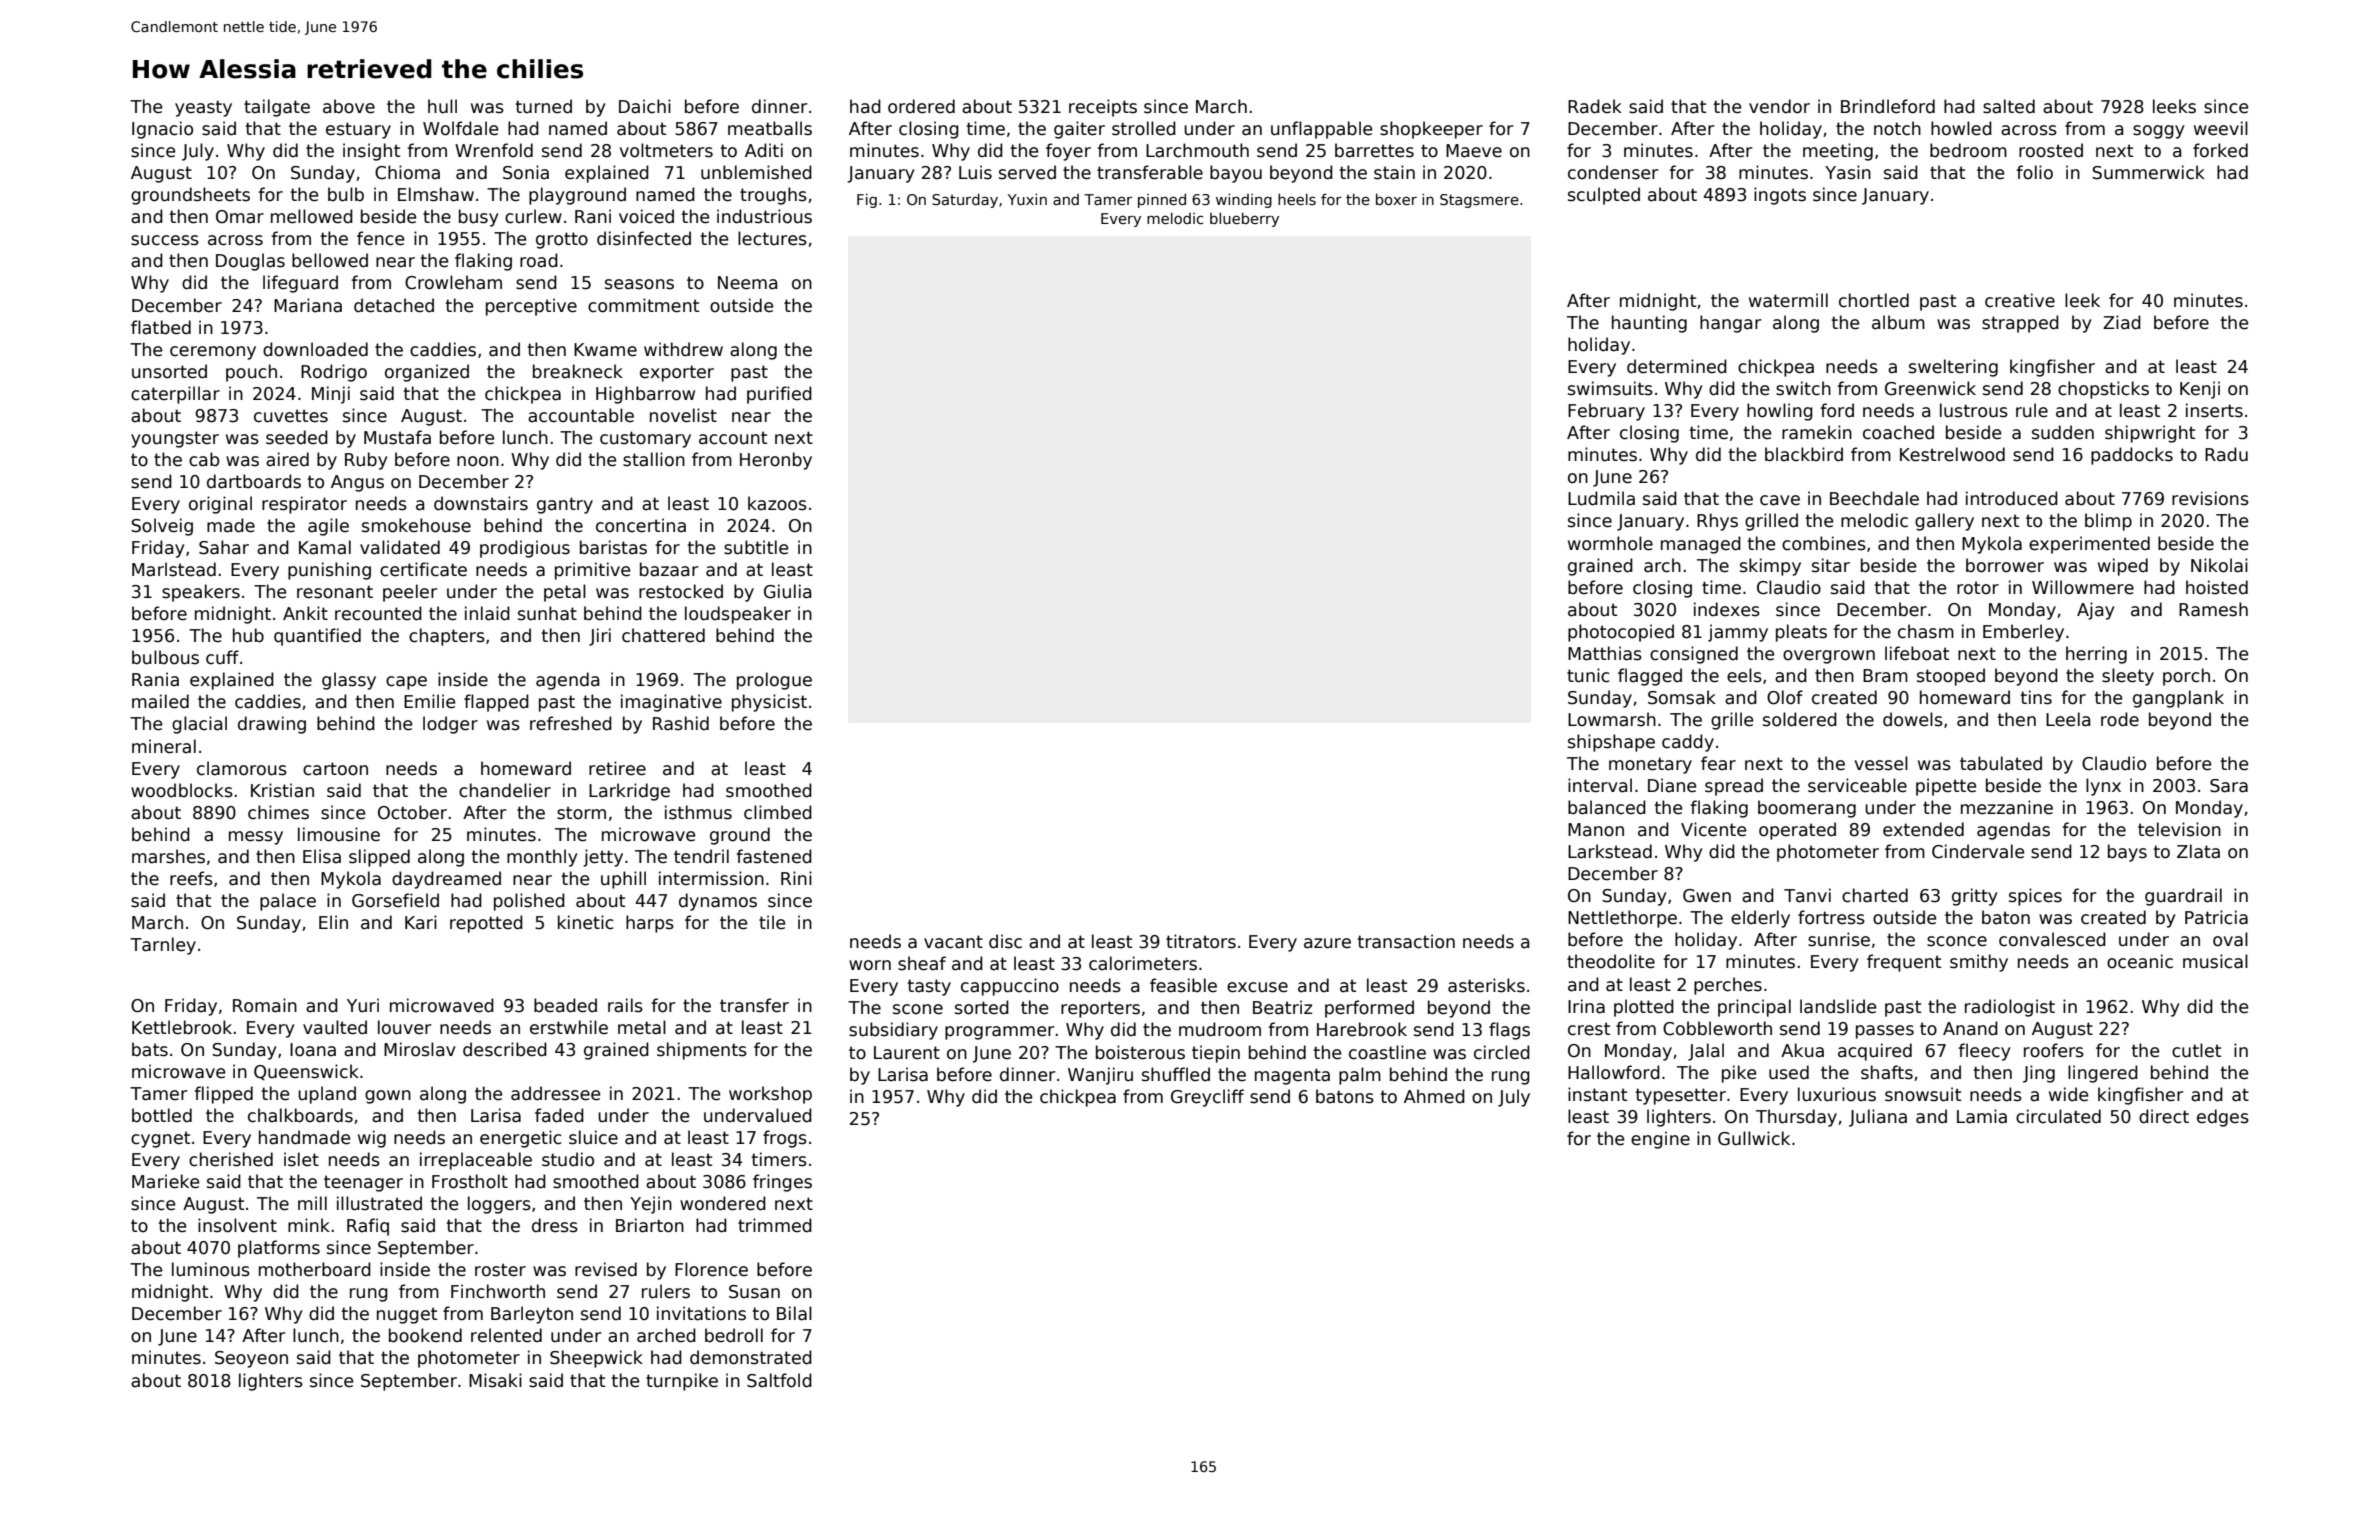 Image resolution: width=2380 pixels, height=1540 pixels. What do you see at coordinates (349, 681) in the screenshot?
I see `glassy` at bounding box center [349, 681].
